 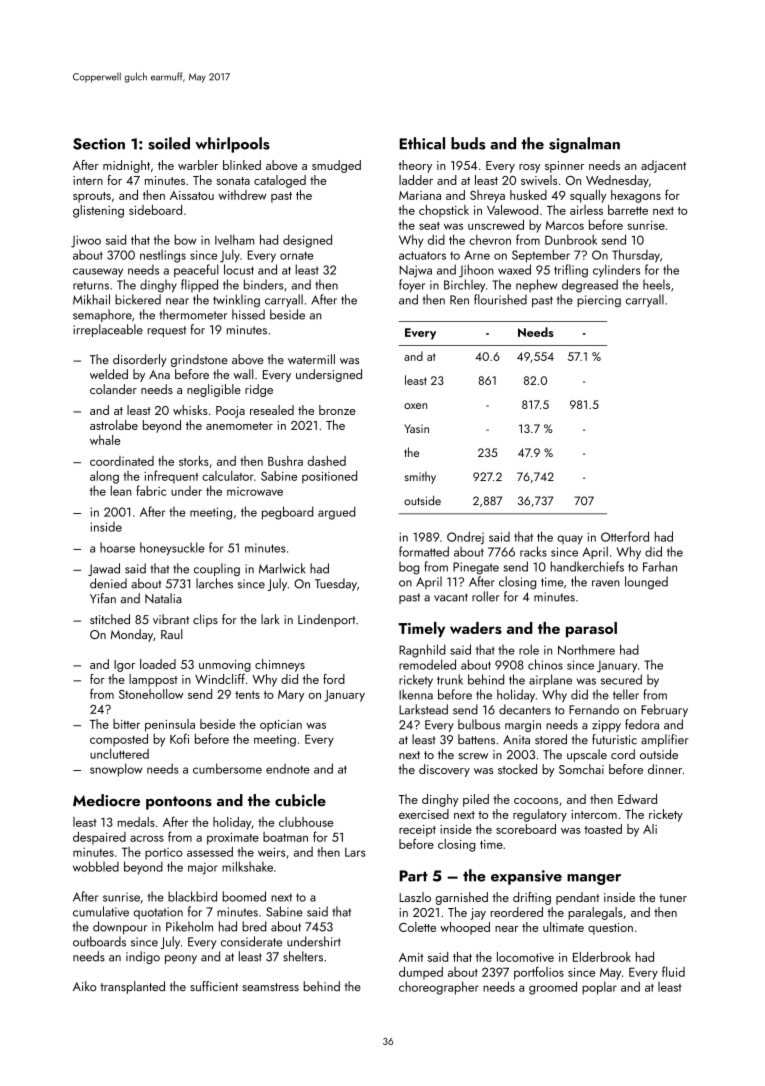 I want to click on Jiwoo, so click(x=86, y=241).
